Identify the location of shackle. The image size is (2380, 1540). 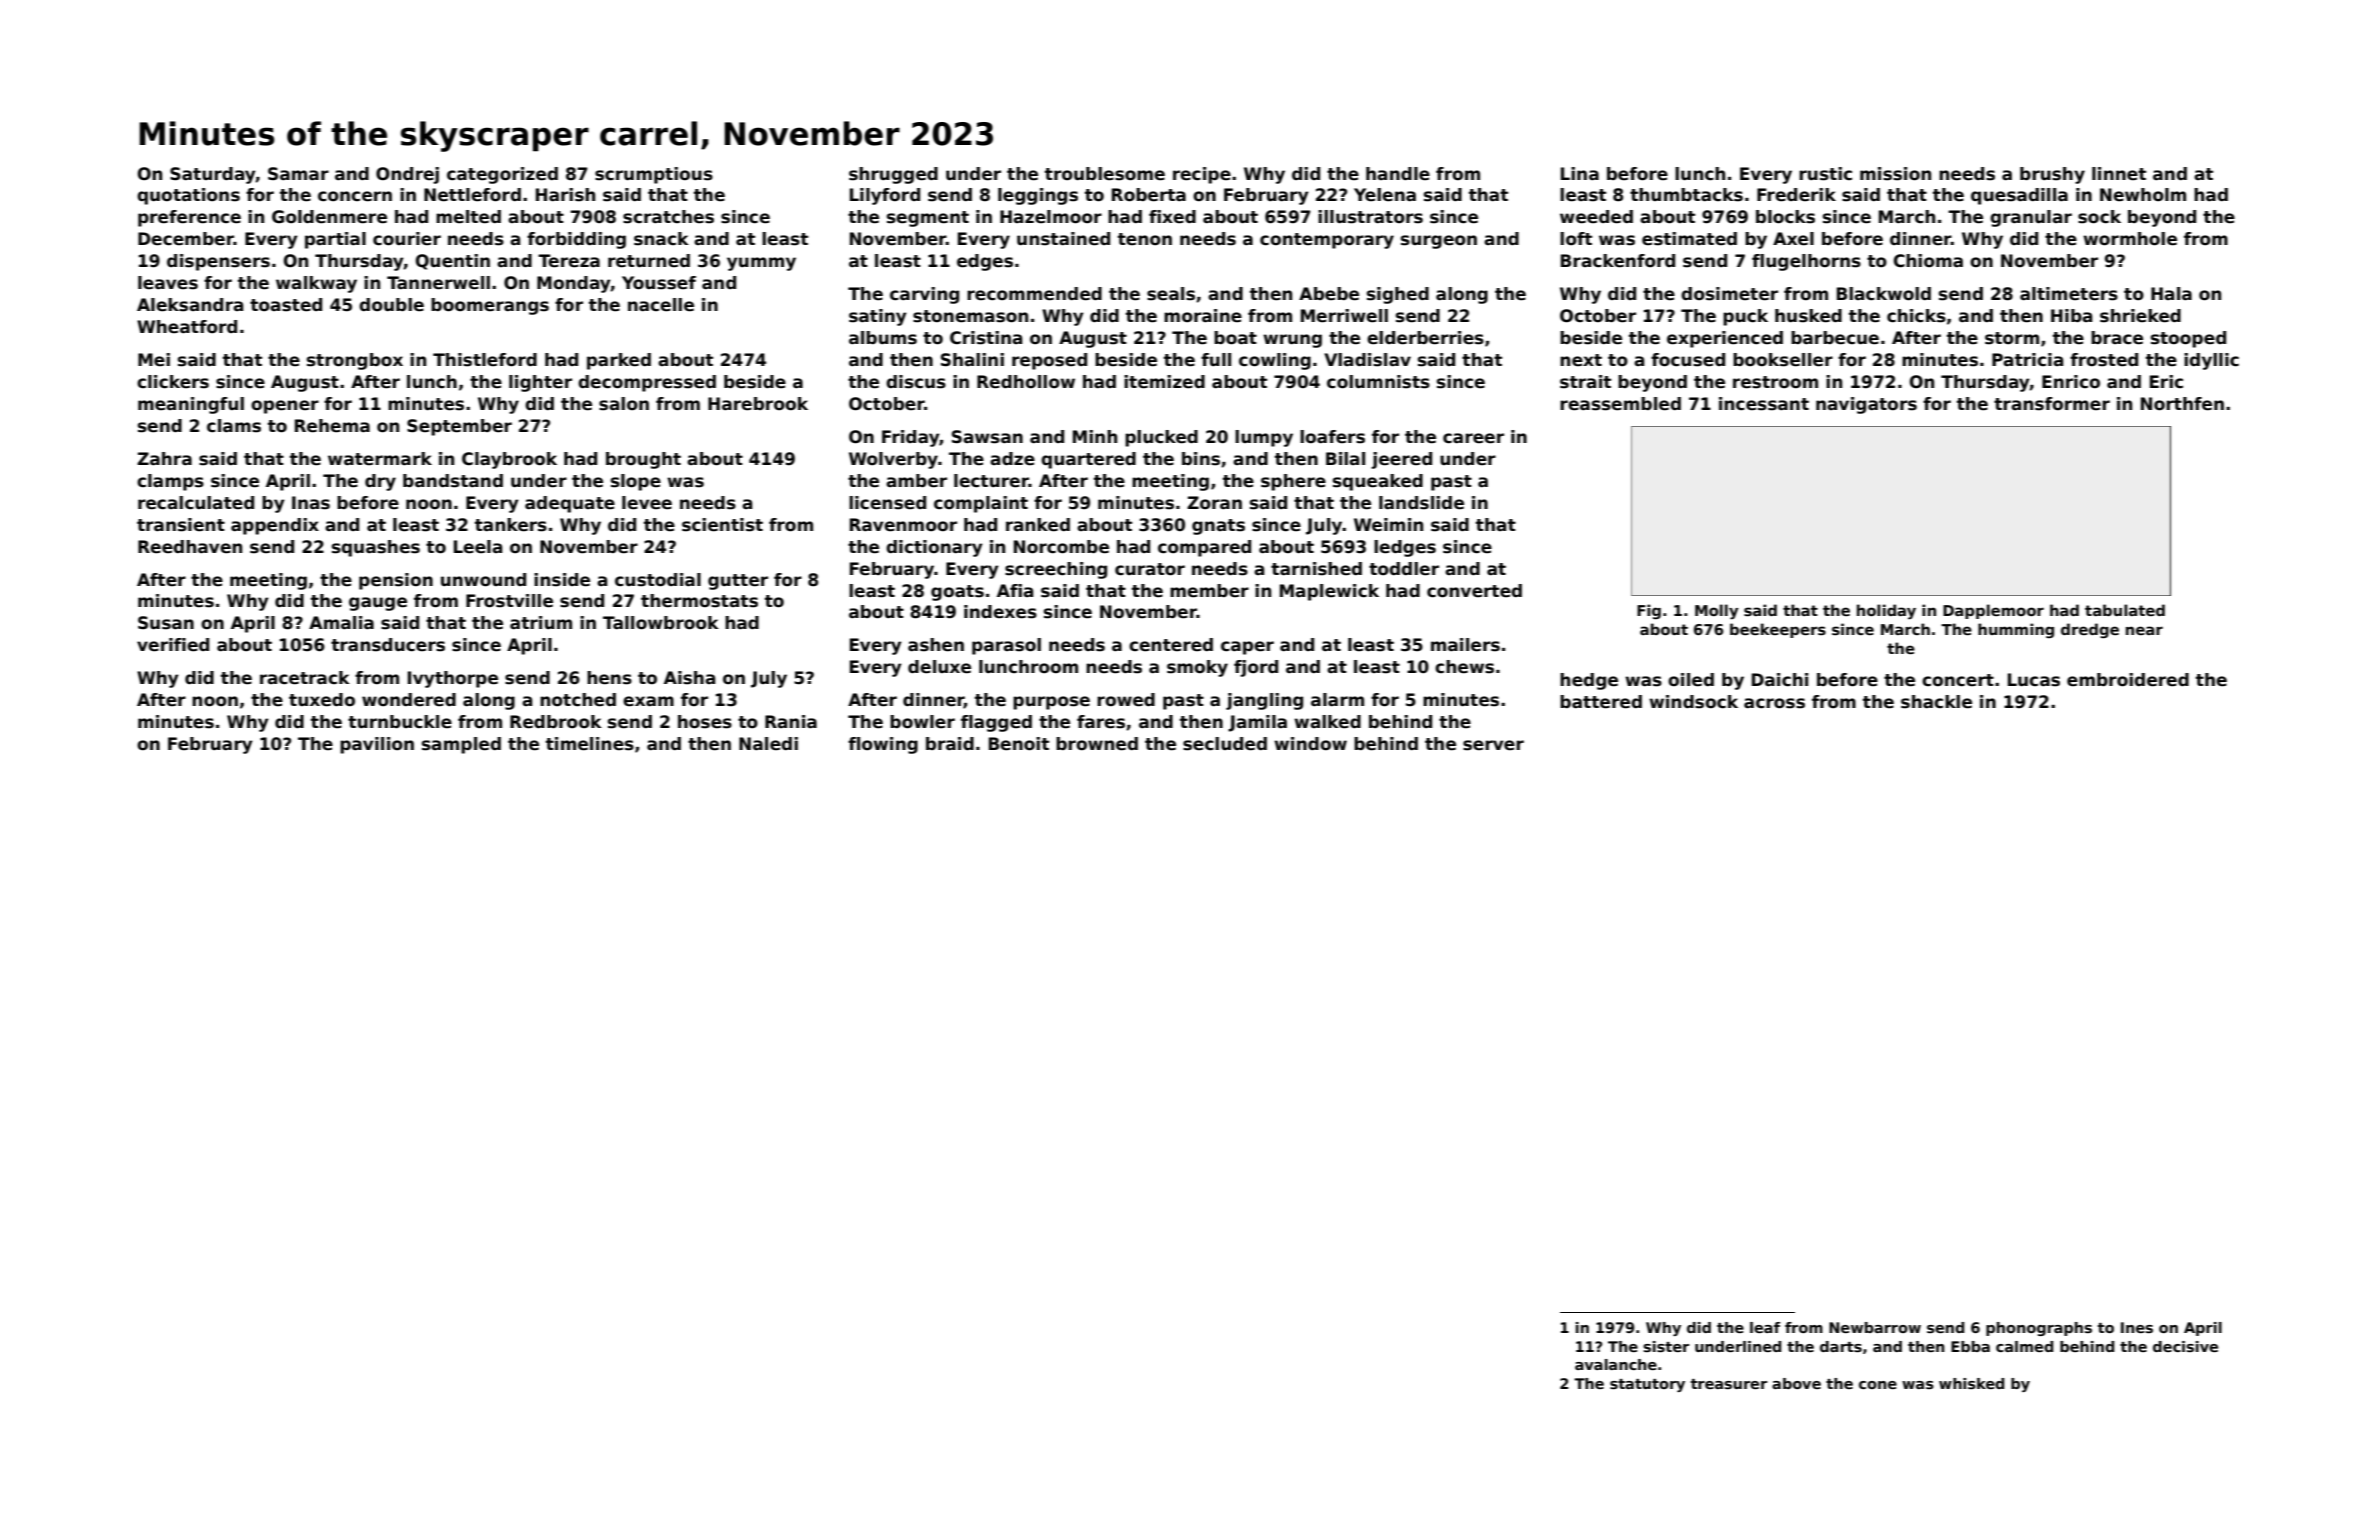
(1936, 702).
